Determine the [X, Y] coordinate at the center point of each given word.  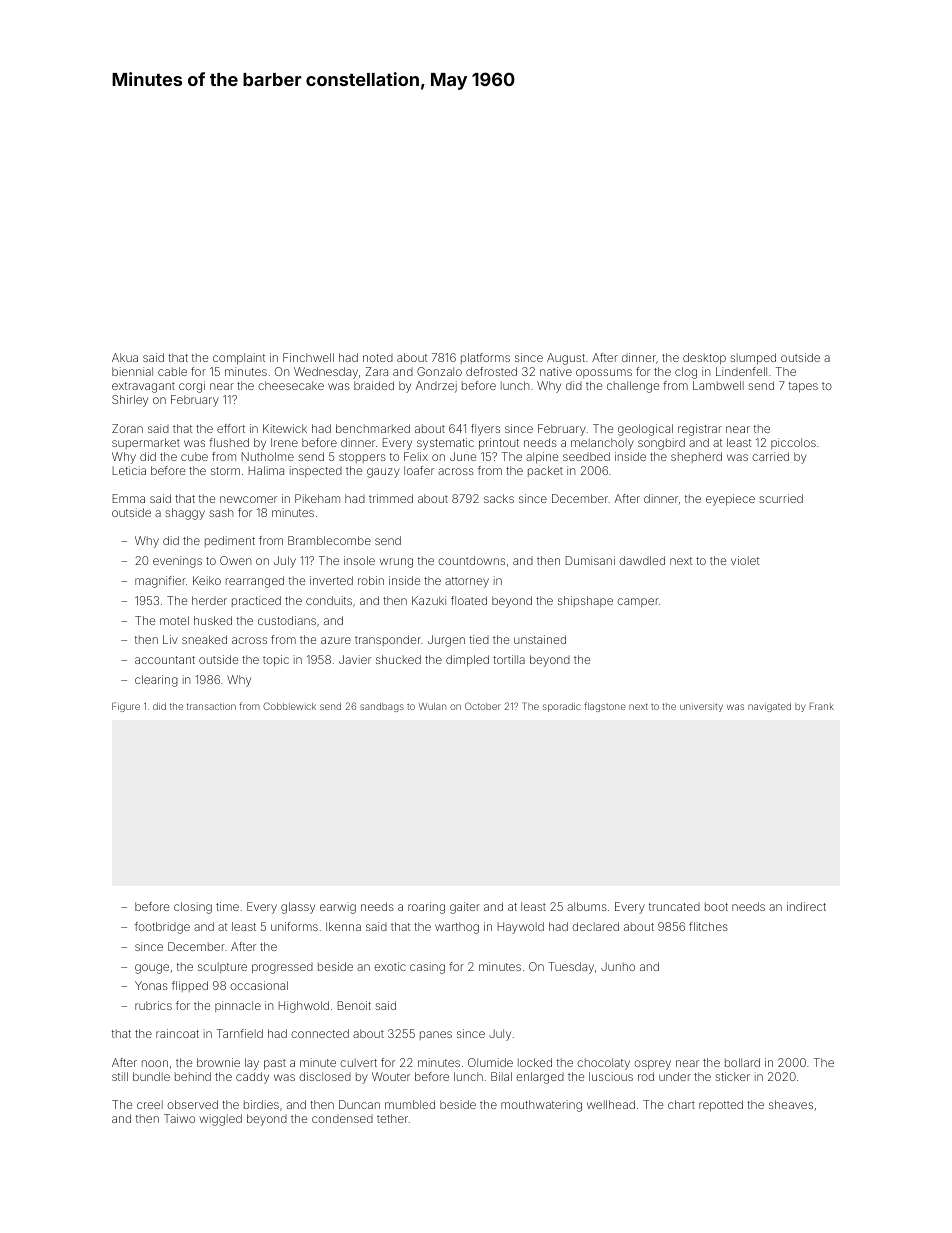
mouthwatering [541, 1106]
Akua [125, 357]
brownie [218, 1062]
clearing [156, 681]
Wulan [432, 706]
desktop [704, 359]
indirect [806, 906]
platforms [485, 358]
